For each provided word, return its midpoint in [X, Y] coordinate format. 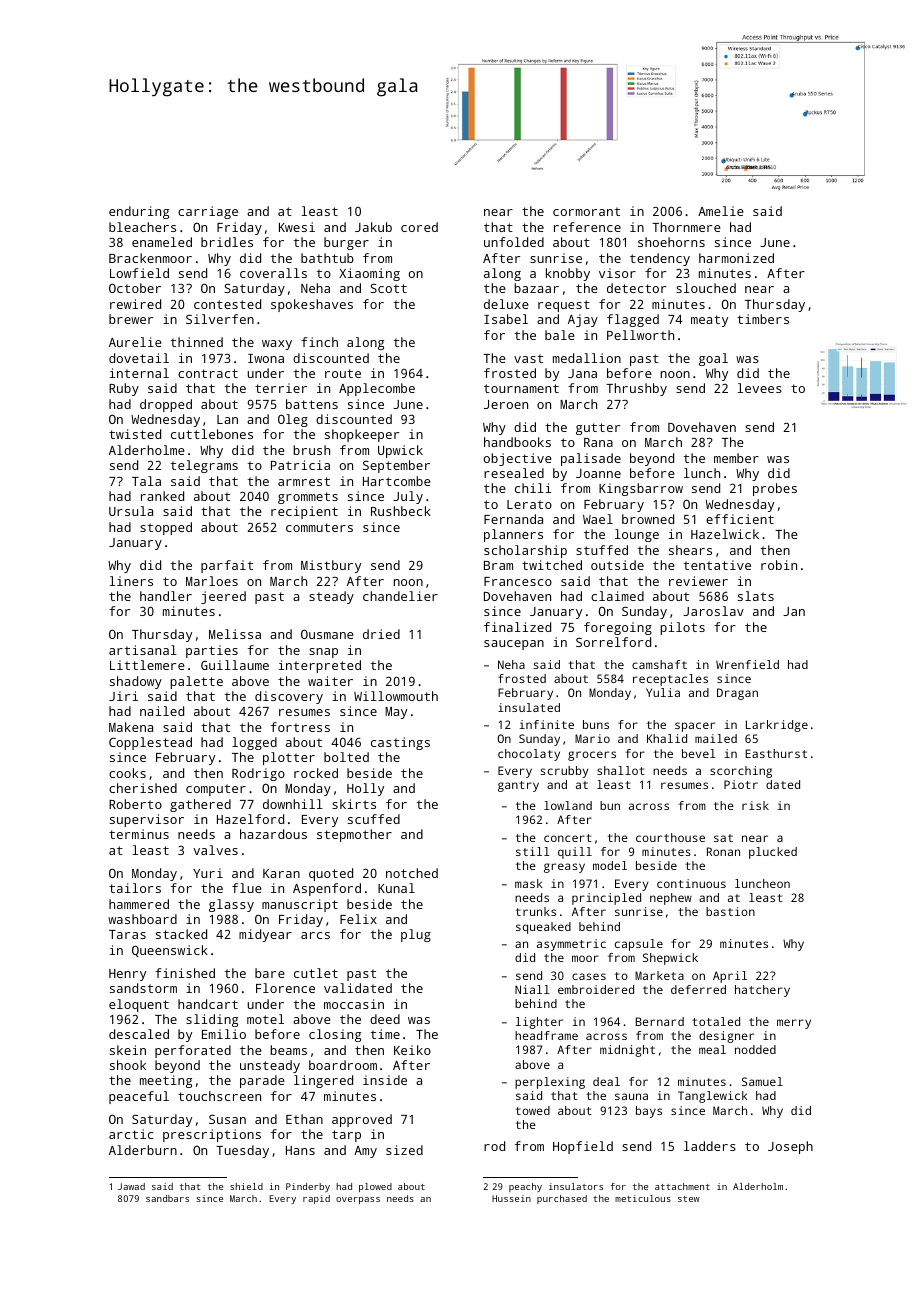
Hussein [511, 1198]
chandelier [400, 596]
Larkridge [777, 726]
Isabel [506, 319]
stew [689, 1199]
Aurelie [135, 342]
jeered [223, 597]
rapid [316, 1199]
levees [759, 388]
